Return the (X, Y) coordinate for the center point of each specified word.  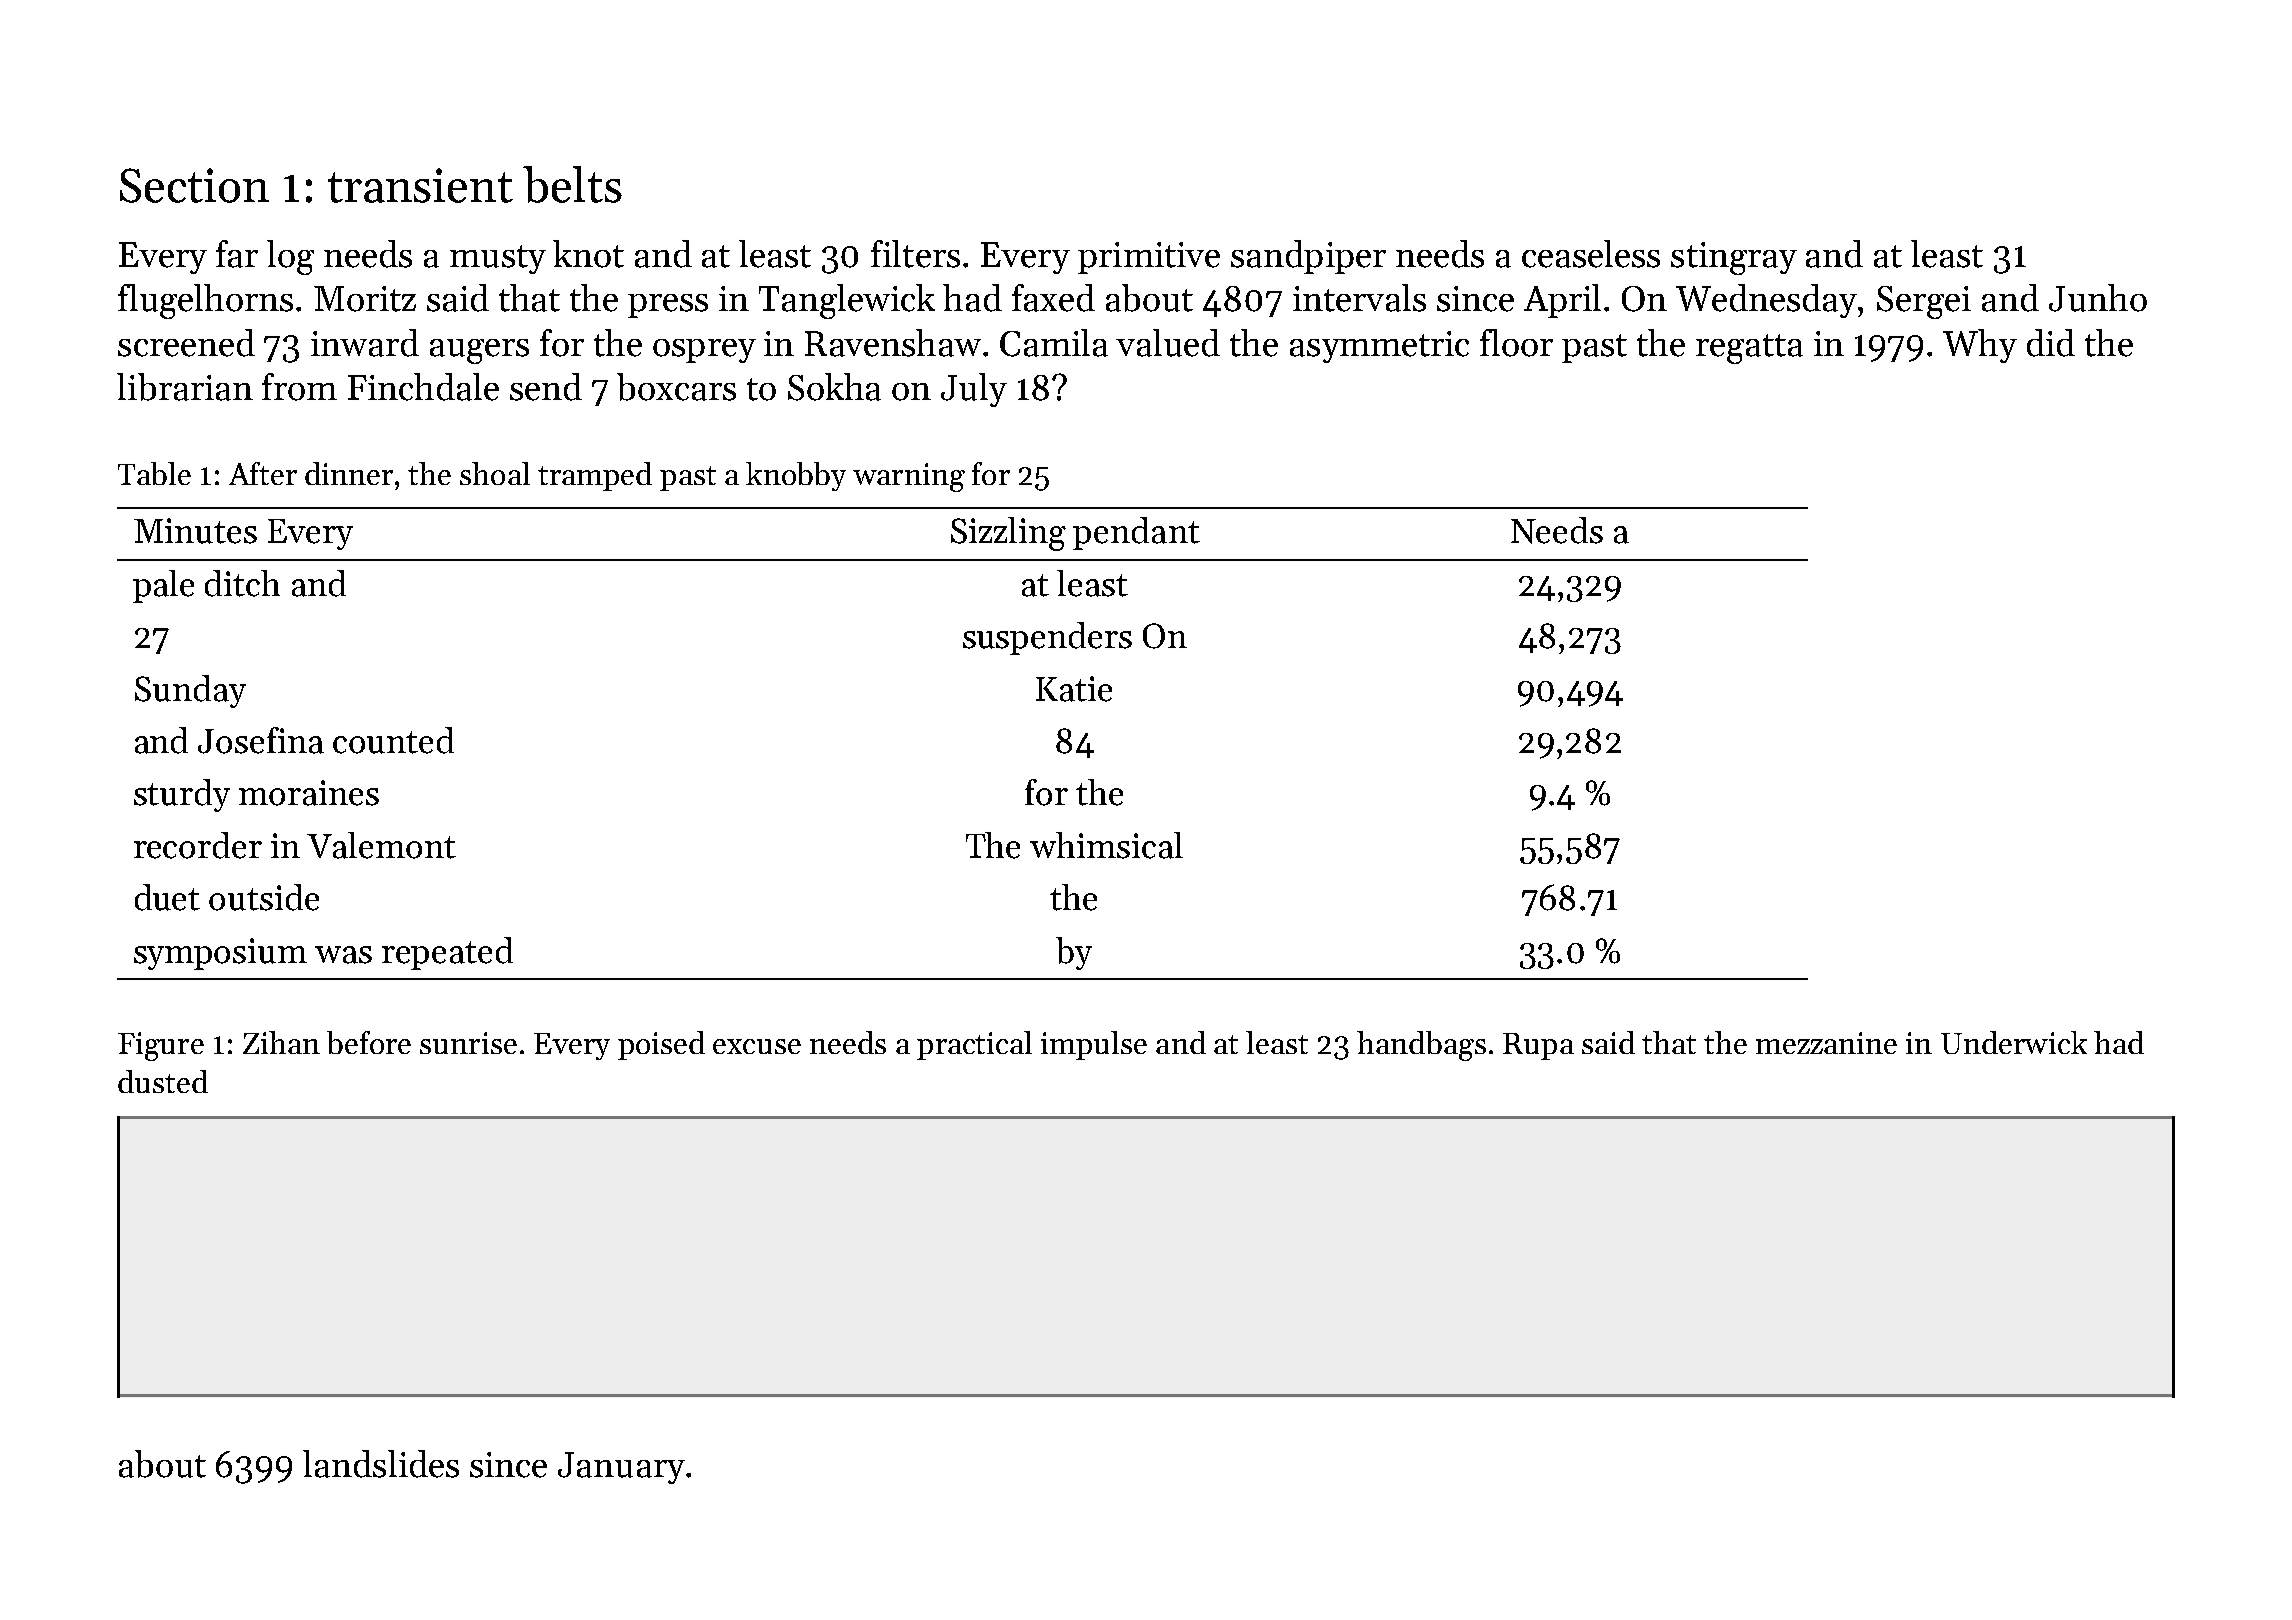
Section (194, 185)
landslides (381, 1464)
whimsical (1106, 845)
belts (572, 184)
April (1562, 301)
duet (167, 897)
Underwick (2014, 1042)
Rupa (1538, 1046)
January (621, 1468)
